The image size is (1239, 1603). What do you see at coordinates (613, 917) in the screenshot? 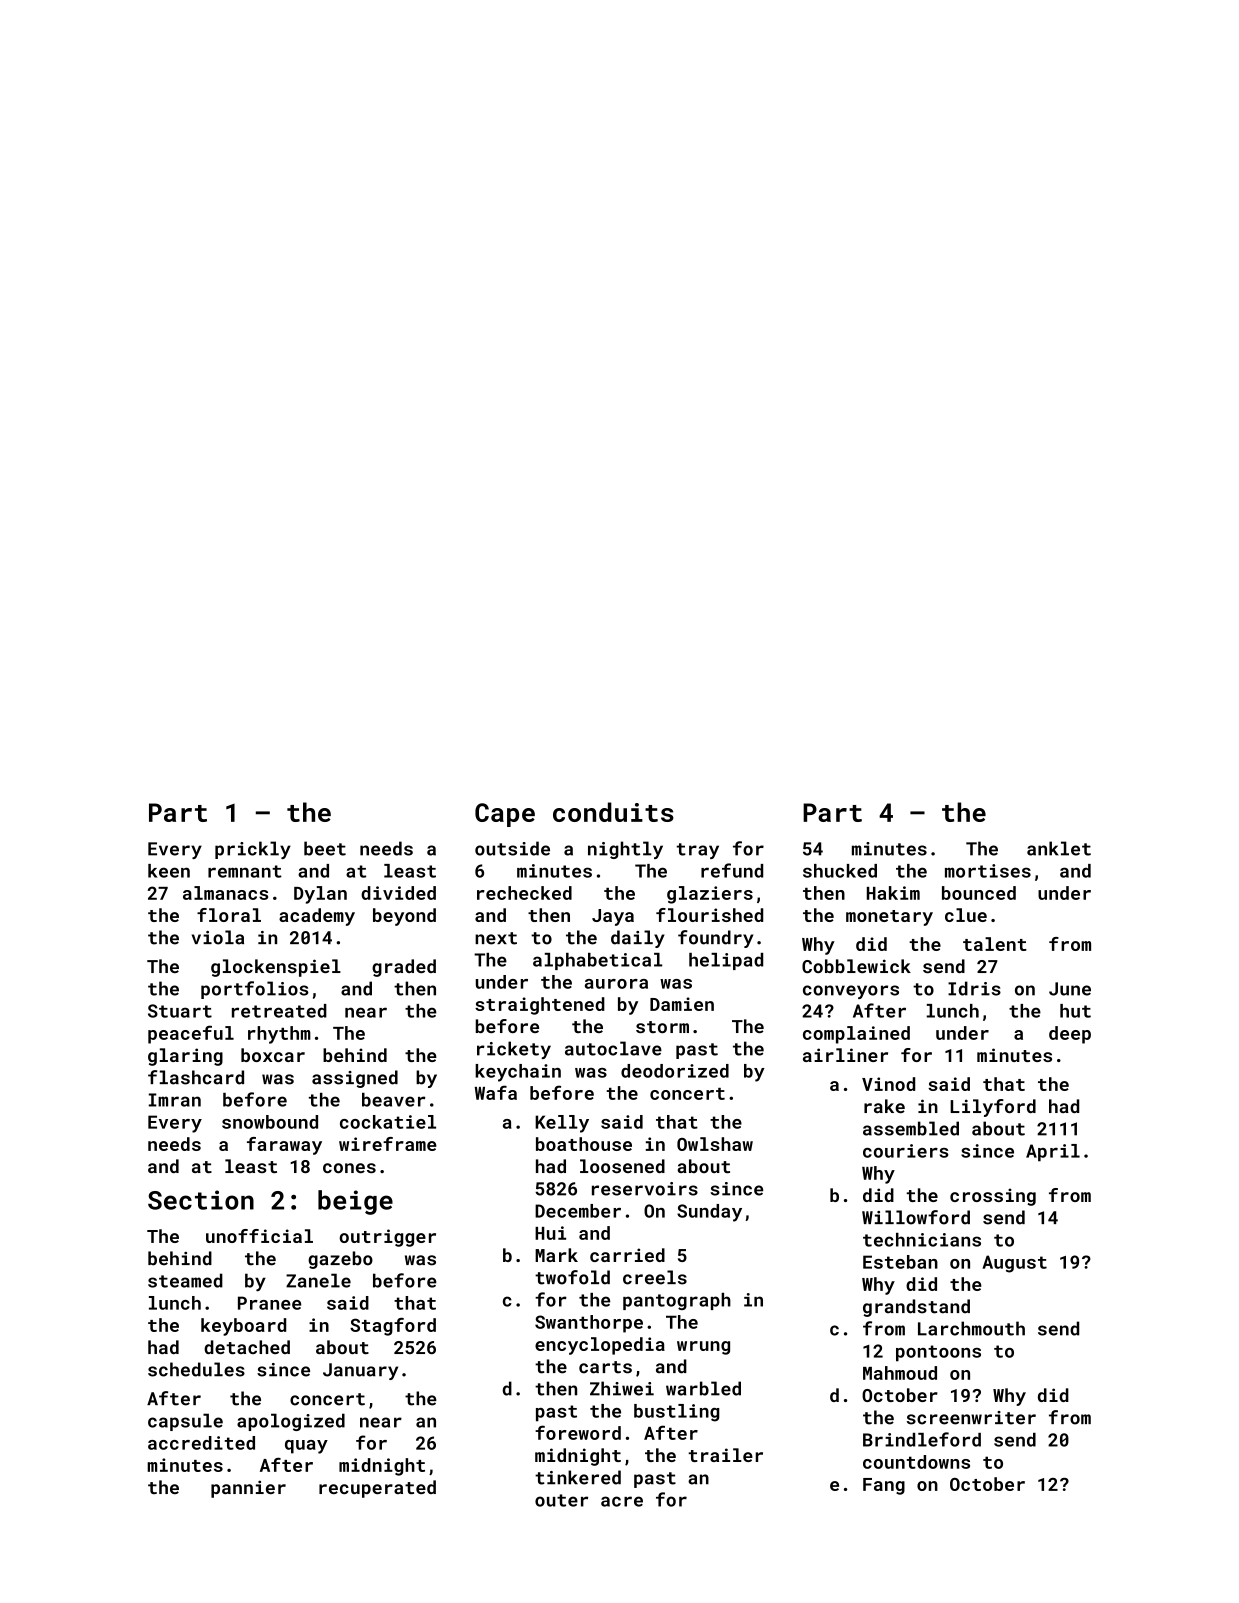
I see `Jaya` at bounding box center [613, 917].
